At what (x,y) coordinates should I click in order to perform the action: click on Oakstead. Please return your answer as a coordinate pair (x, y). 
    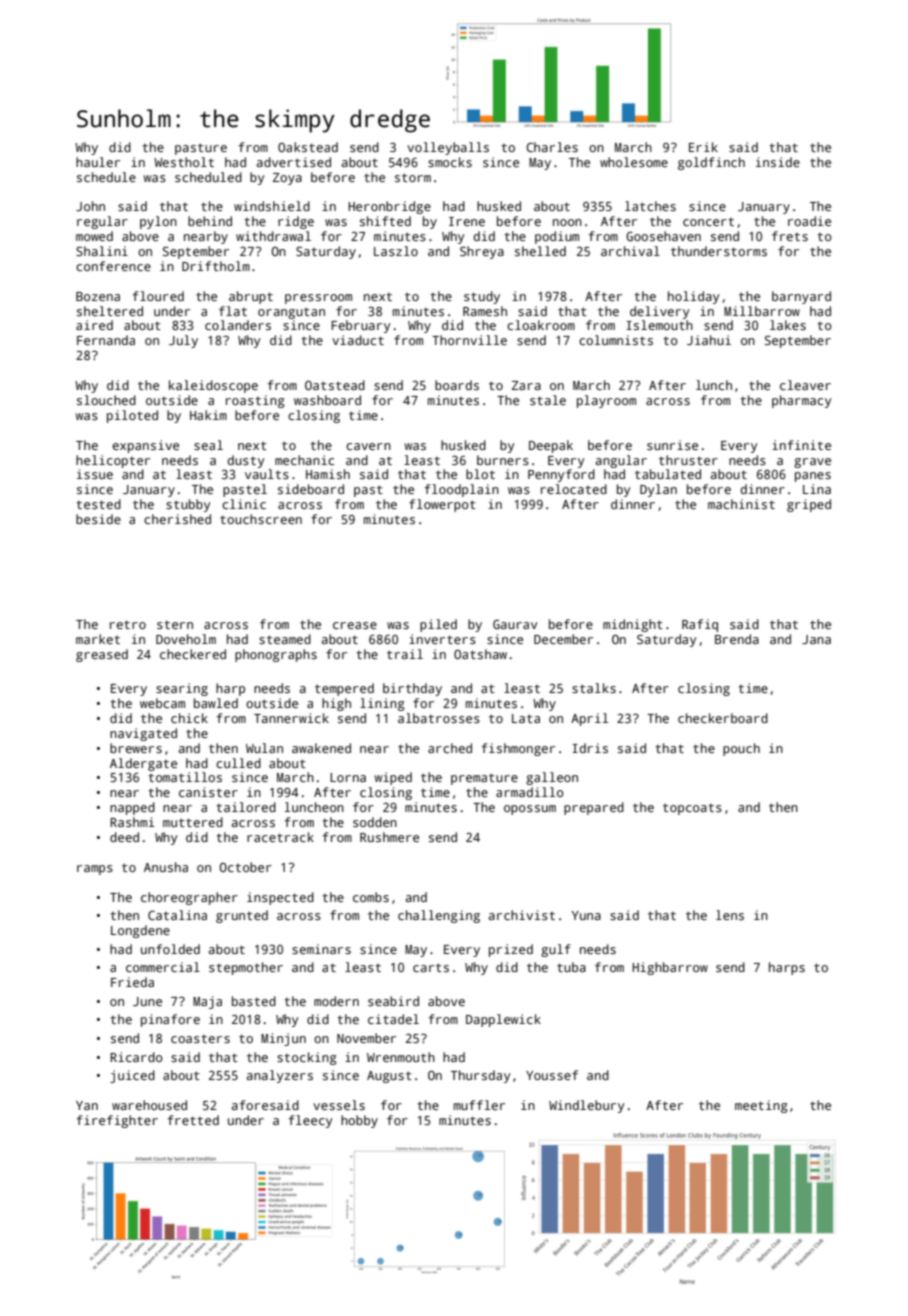
    Looking at the image, I should click on (308, 147).
